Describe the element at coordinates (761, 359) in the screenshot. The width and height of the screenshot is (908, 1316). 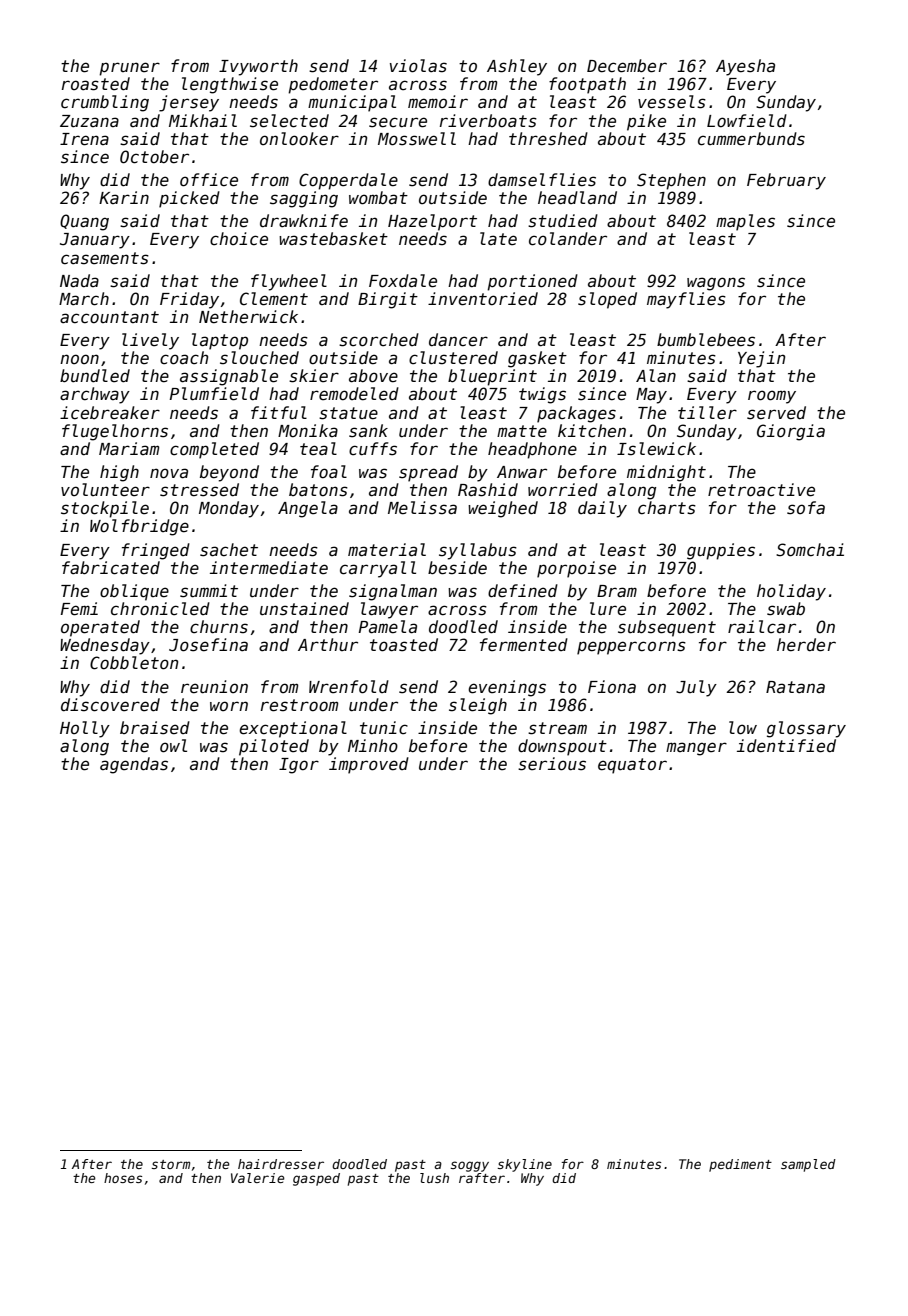
I see `Yejin` at that location.
